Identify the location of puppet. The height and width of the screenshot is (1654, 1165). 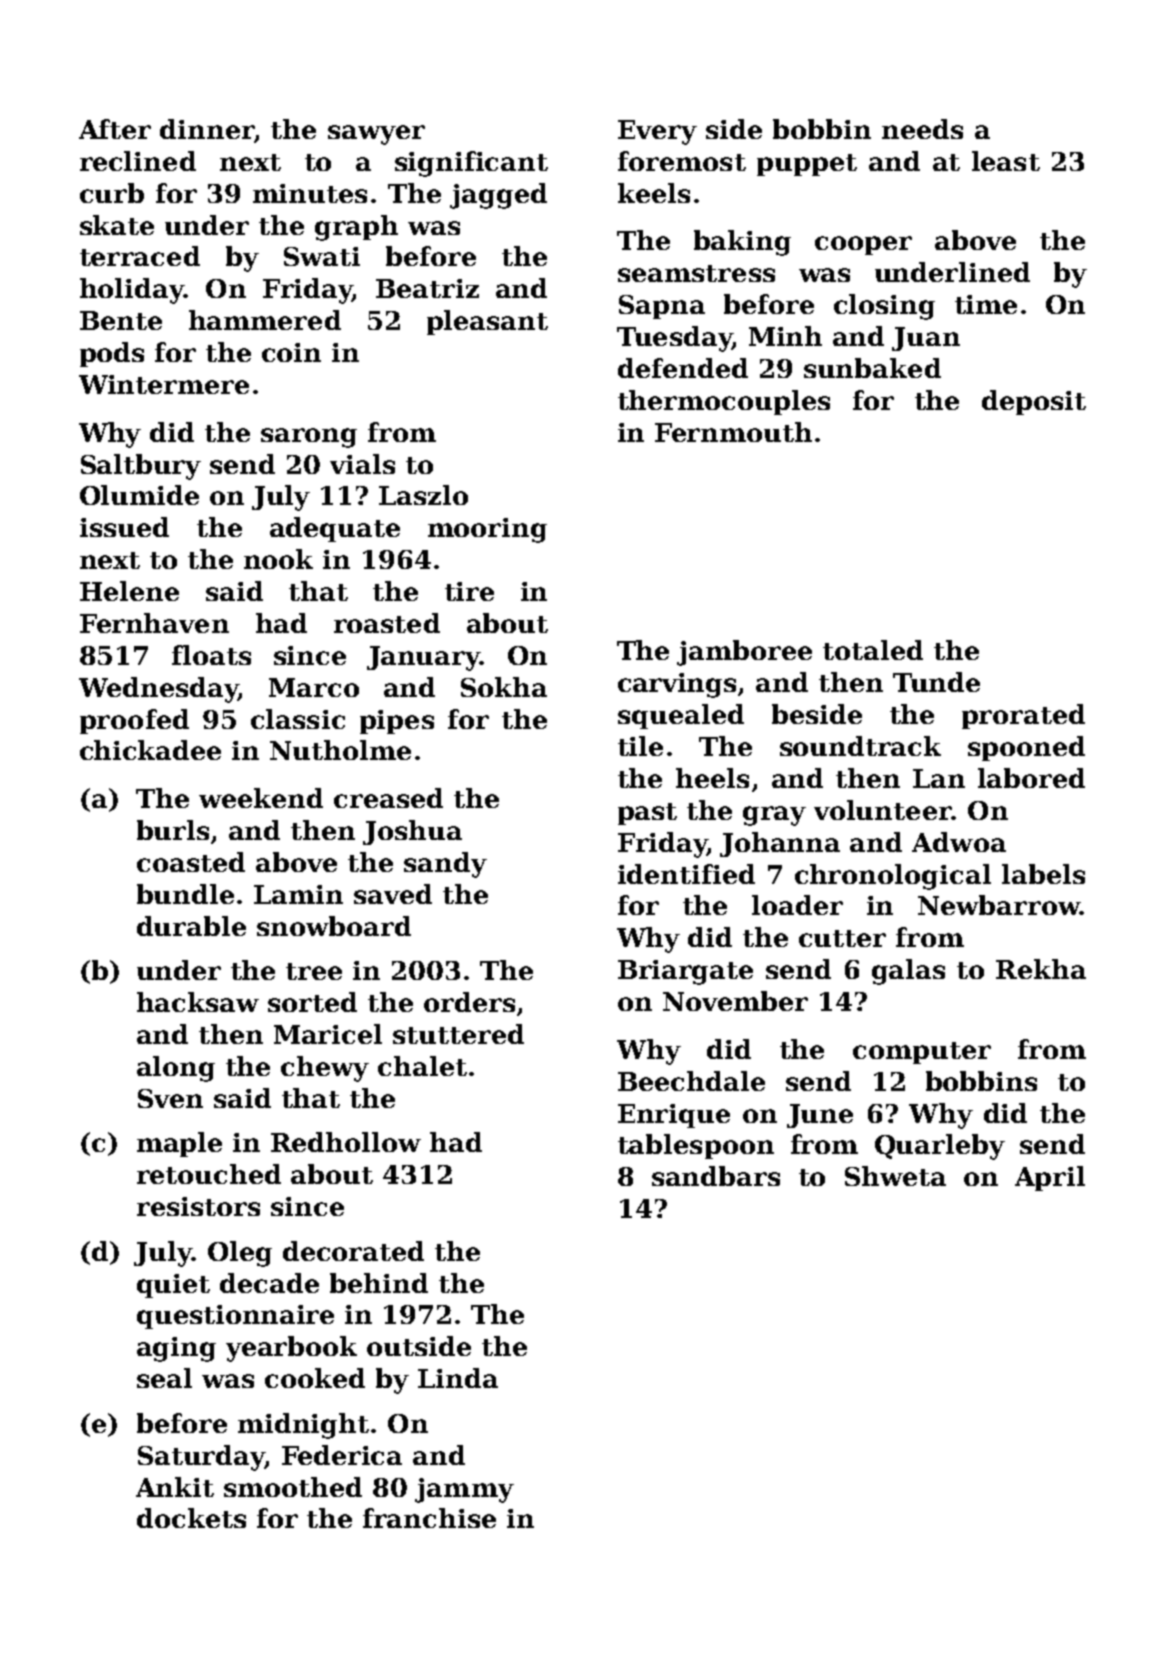
(807, 165).
